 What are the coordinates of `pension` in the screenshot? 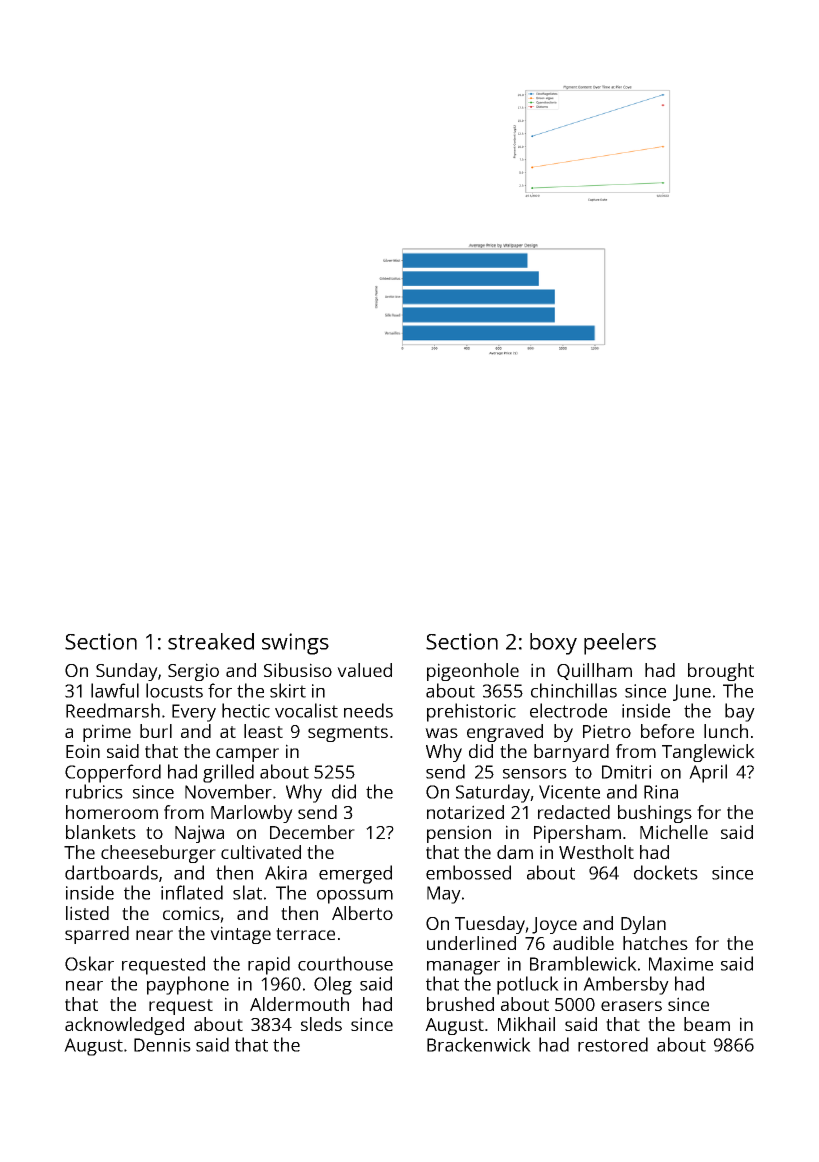 It's located at (459, 834).
